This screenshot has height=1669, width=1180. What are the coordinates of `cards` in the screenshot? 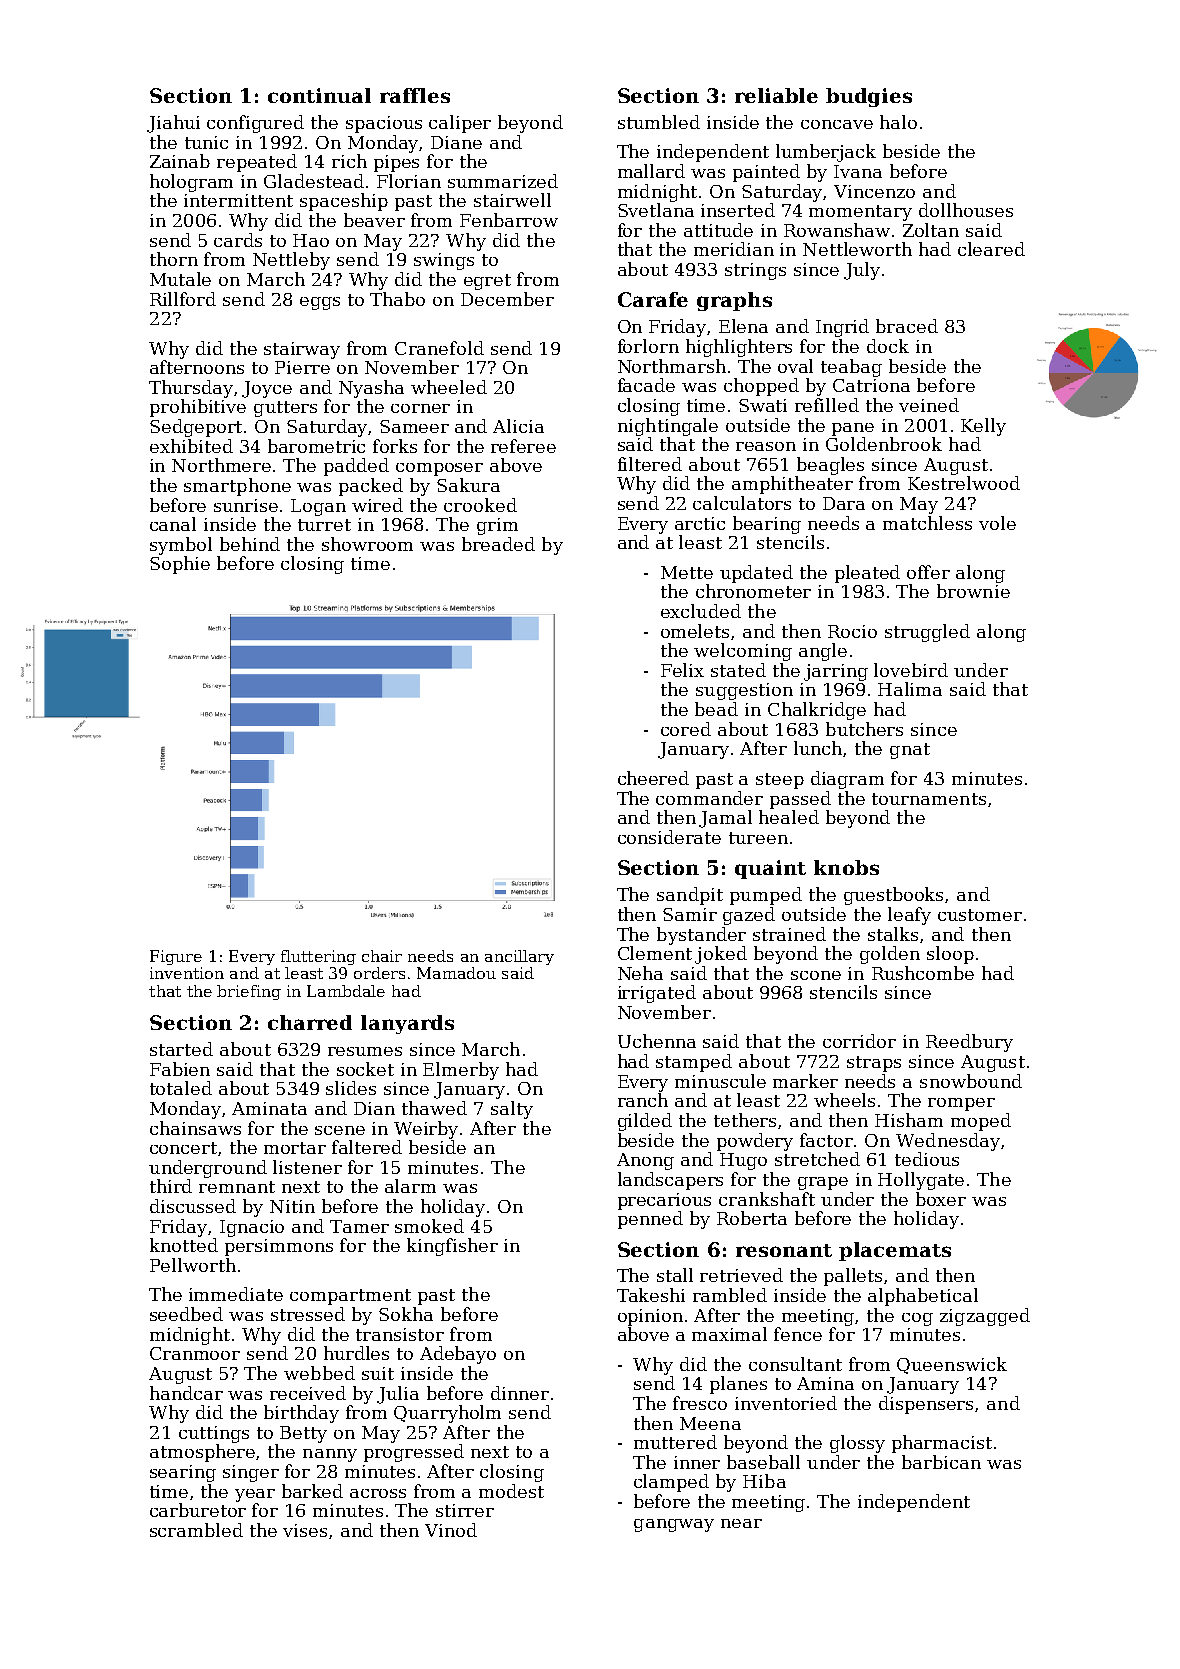 It's located at (238, 240).
